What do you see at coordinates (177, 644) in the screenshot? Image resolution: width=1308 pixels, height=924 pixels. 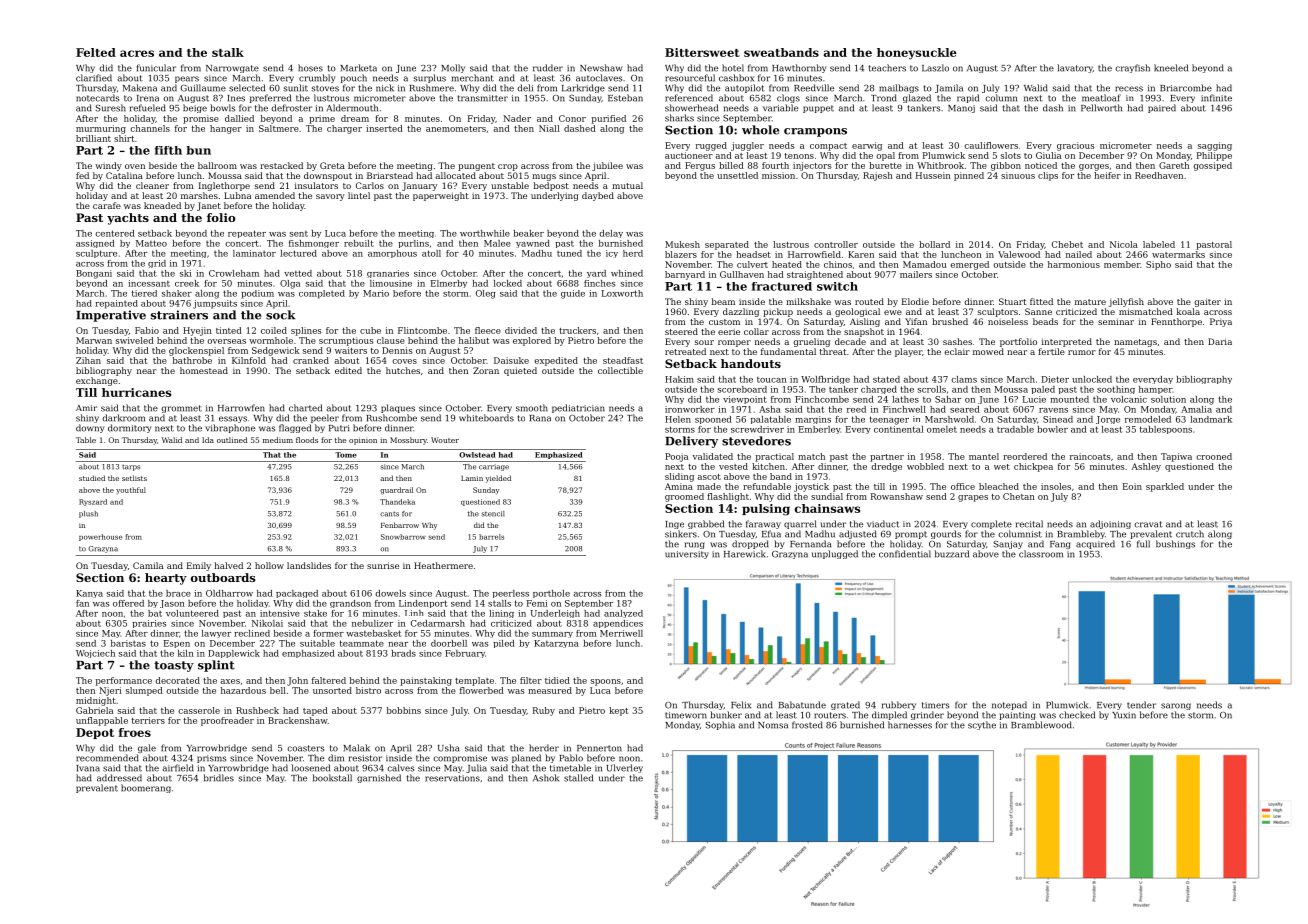 I see `Espen` at bounding box center [177, 644].
